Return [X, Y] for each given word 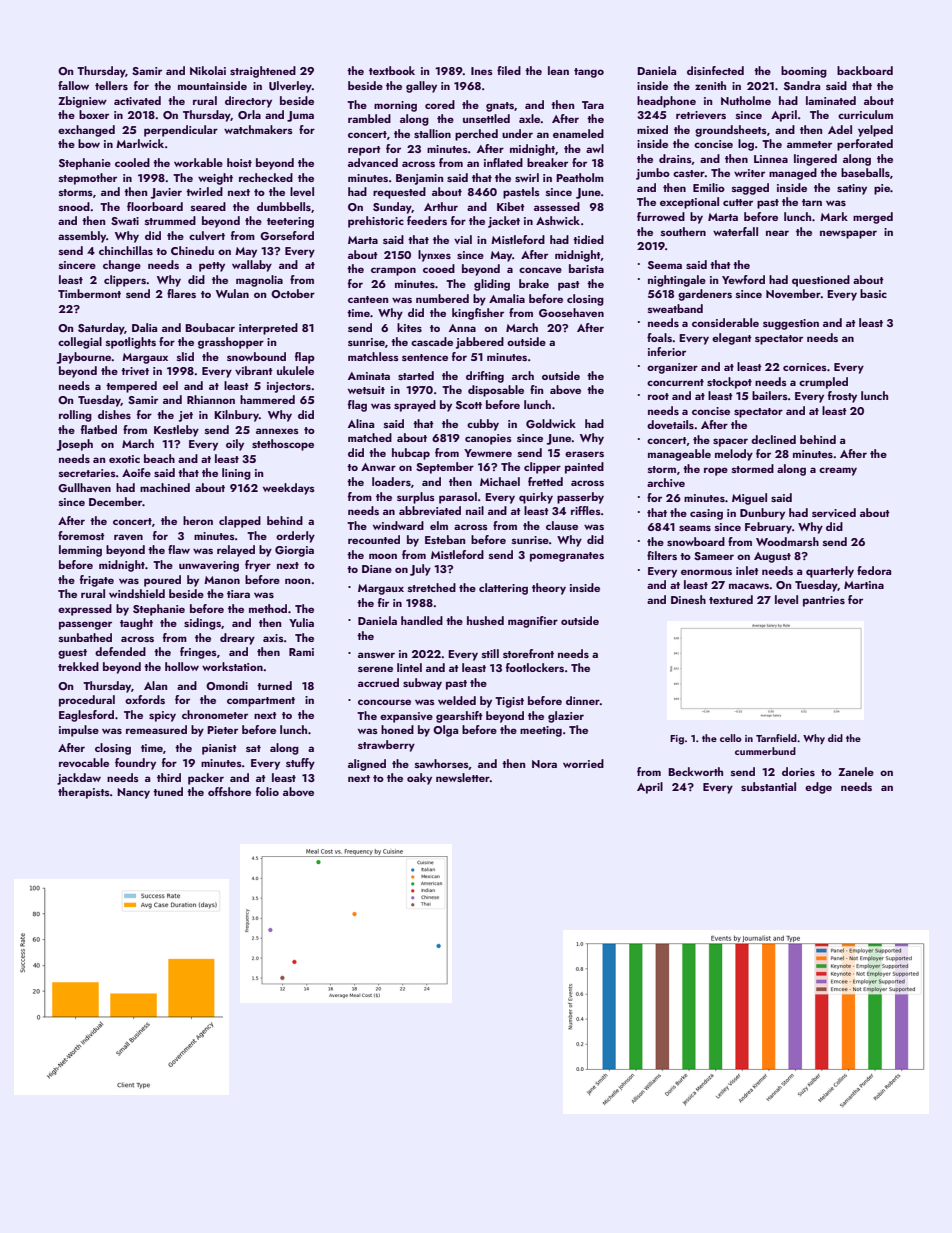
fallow [73, 85]
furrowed [661, 216]
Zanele [856, 771]
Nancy [133, 793]
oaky [419, 779]
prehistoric [376, 222]
